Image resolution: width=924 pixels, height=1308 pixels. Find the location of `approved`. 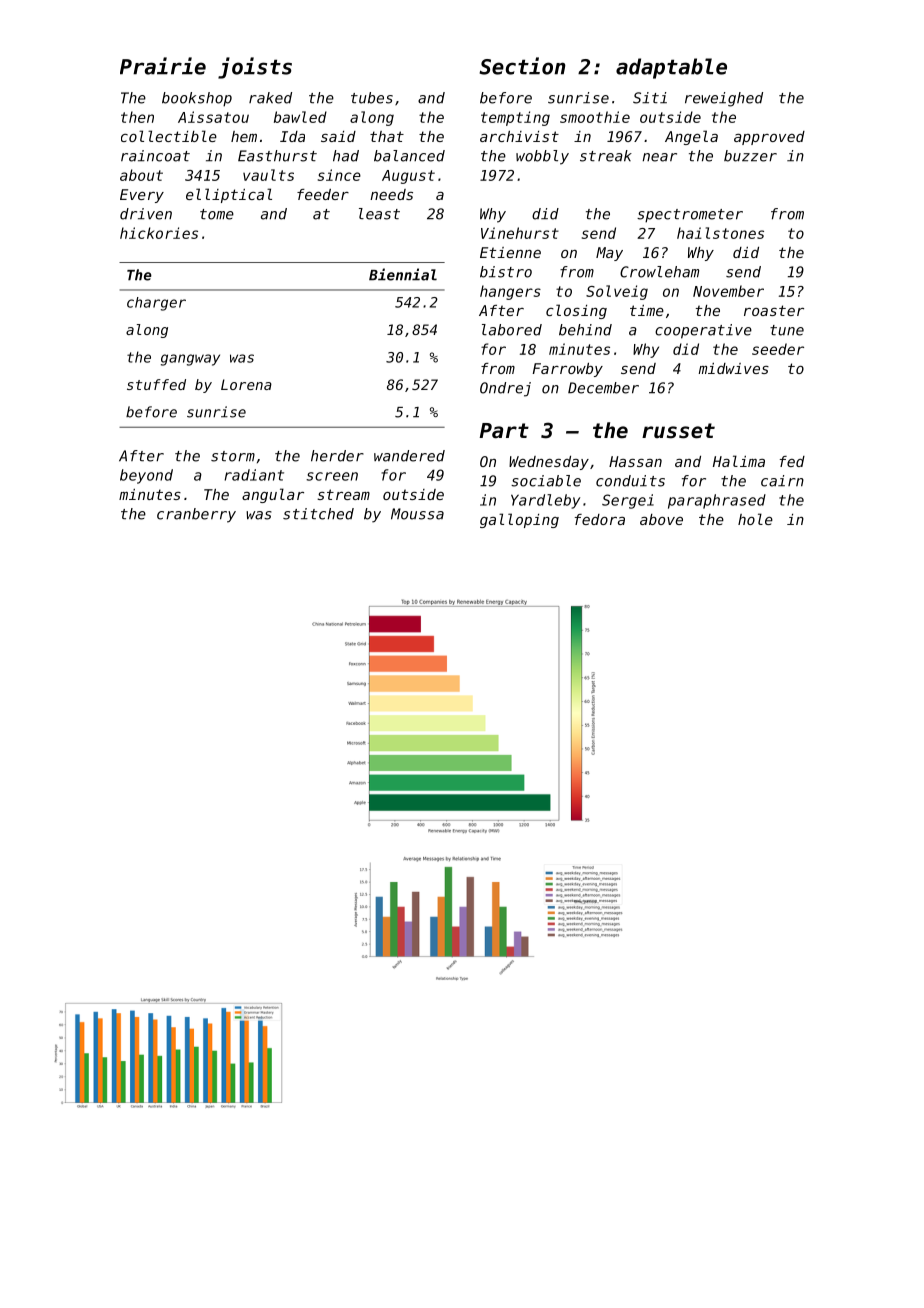

approved is located at coordinates (769, 138).
